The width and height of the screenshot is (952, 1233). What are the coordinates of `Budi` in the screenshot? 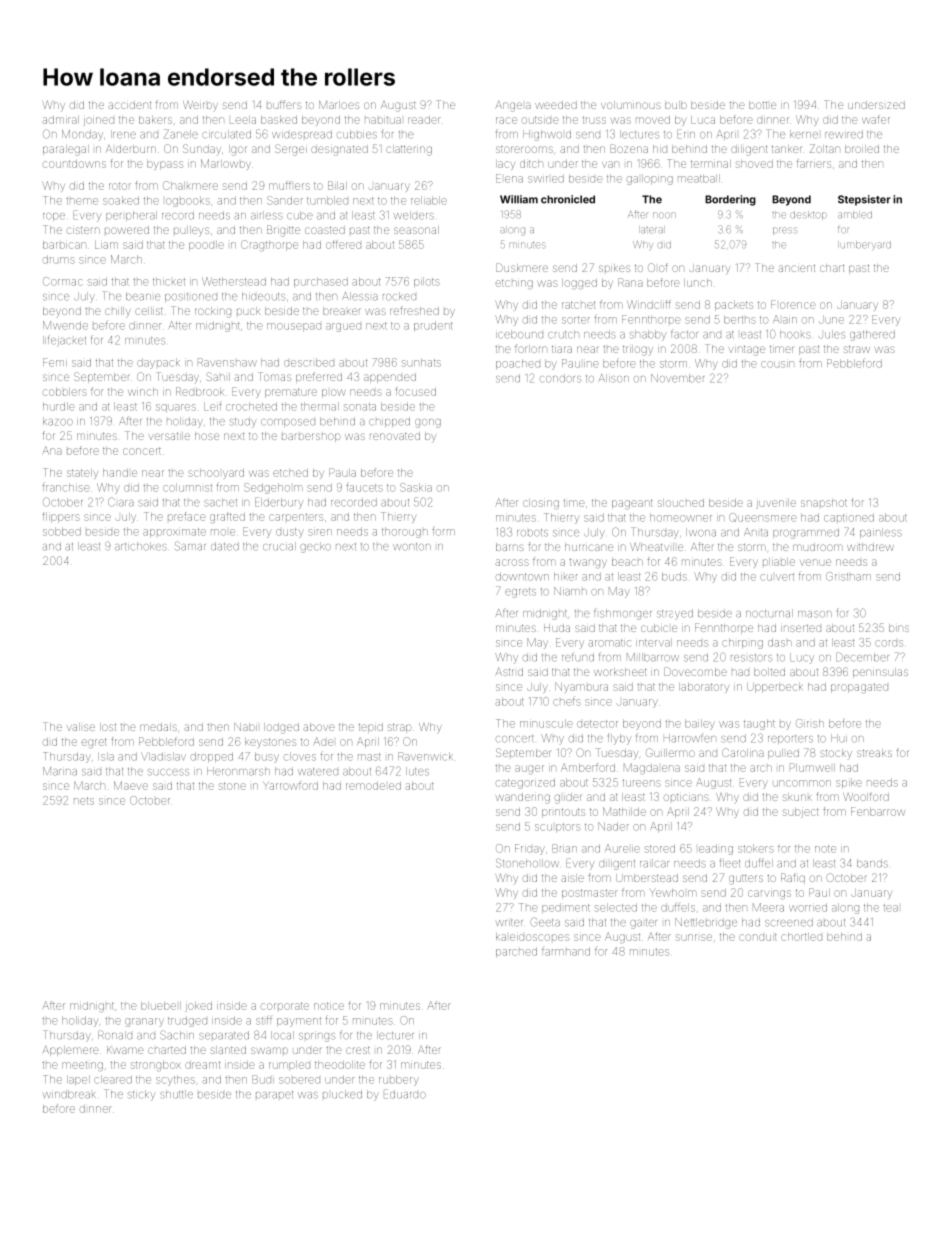 It's located at (263, 1079).
